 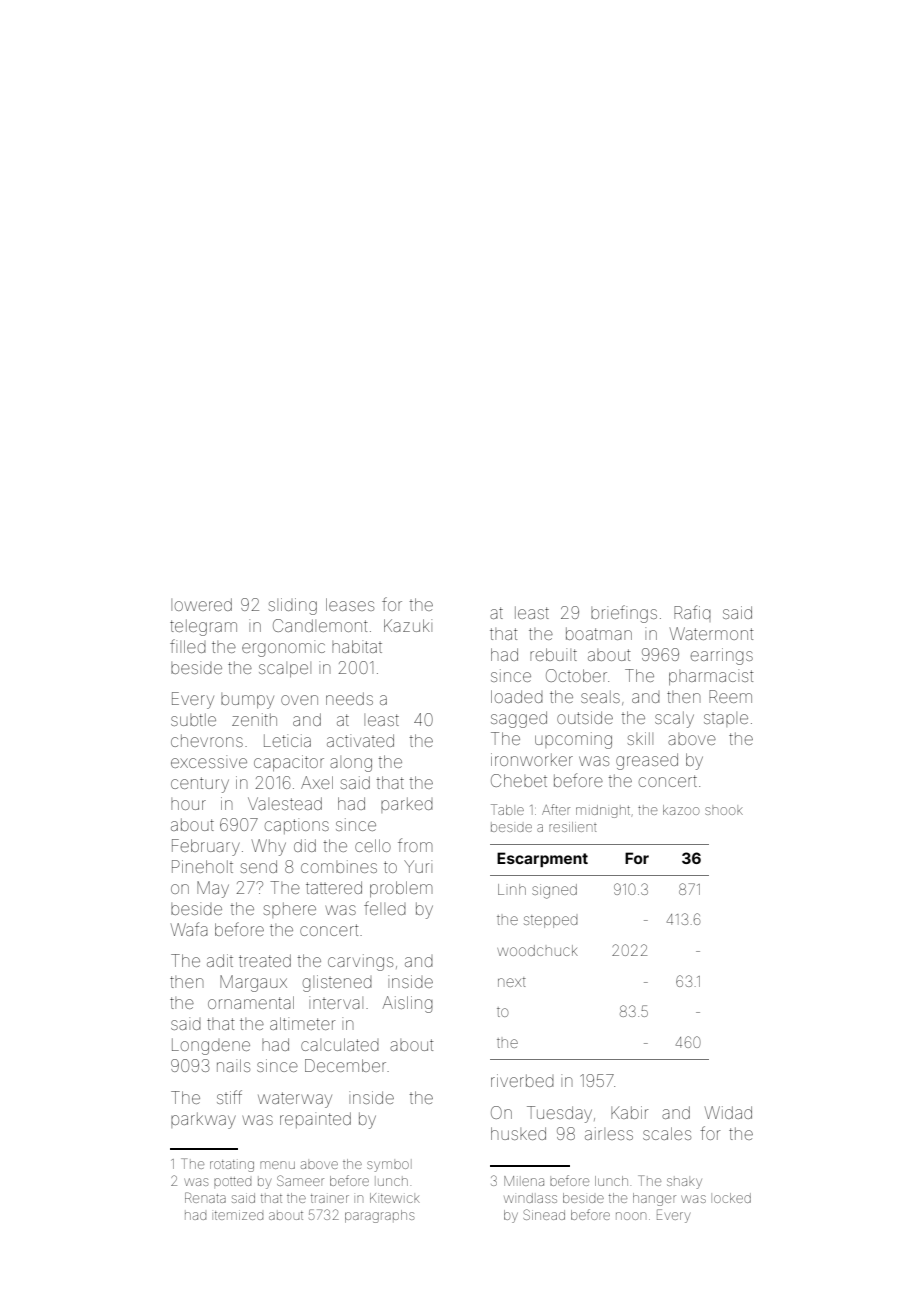 What do you see at coordinates (711, 677) in the screenshot?
I see `pharmacist` at bounding box center [711, 677].
